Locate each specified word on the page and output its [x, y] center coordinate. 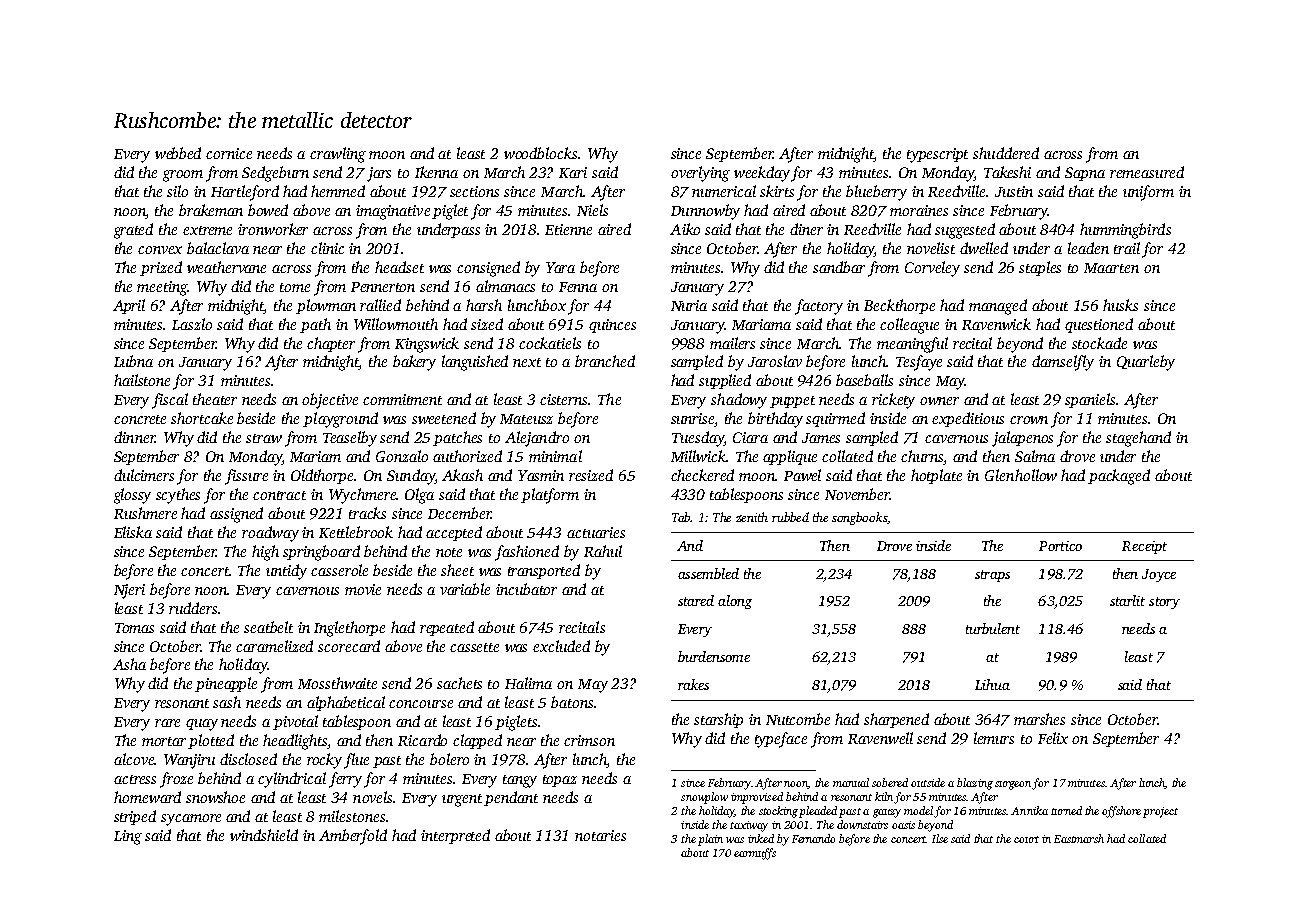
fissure [246, 477]
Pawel [802, 475]
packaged [1119, 477]
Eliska [133, 532]
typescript [937, 155]
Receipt [1144, 547]
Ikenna [436, 172]
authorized [467, 456]
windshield [264, 835]
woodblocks [540, 153]
